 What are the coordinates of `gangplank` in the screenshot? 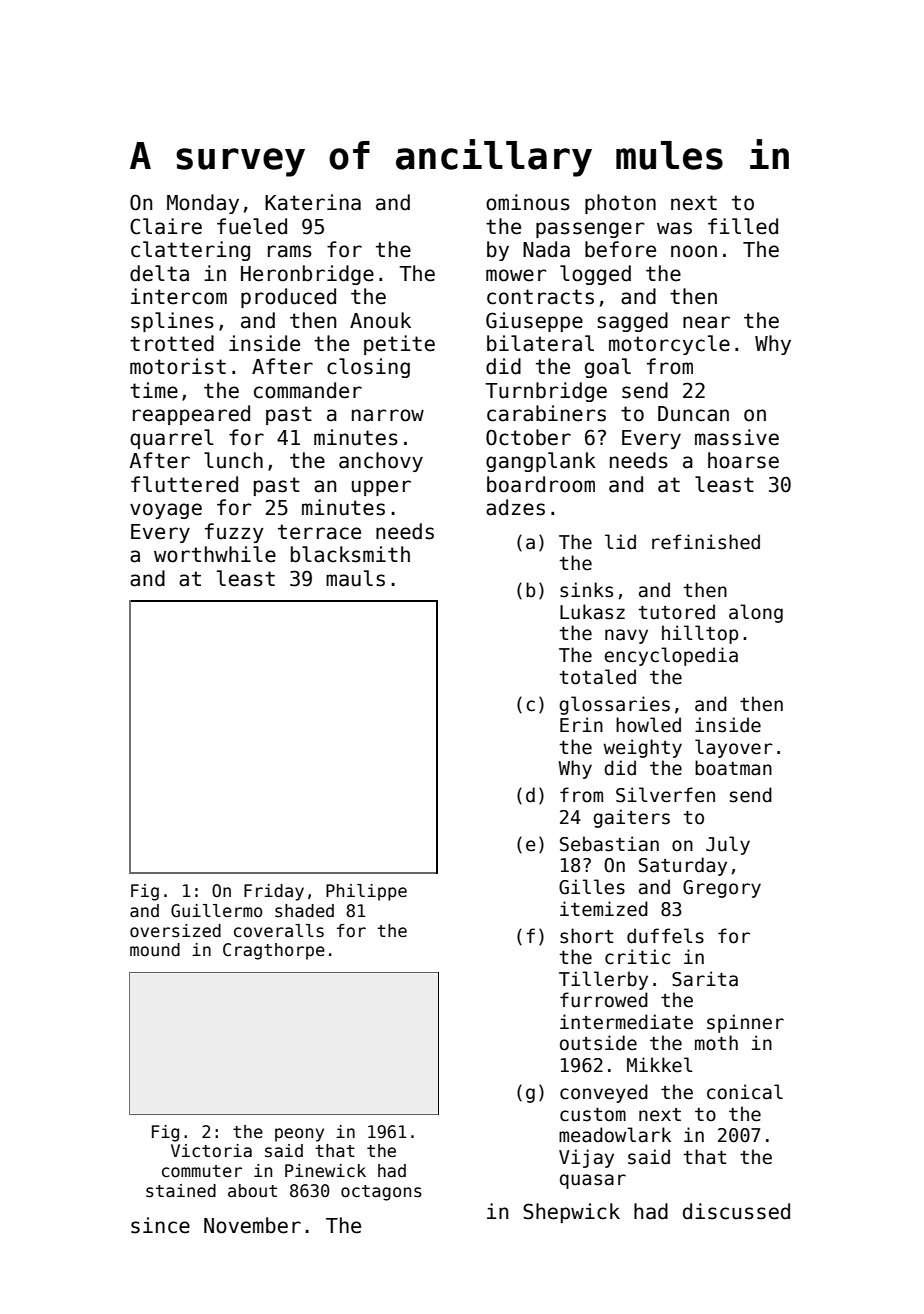 It's located at (541, 462).
